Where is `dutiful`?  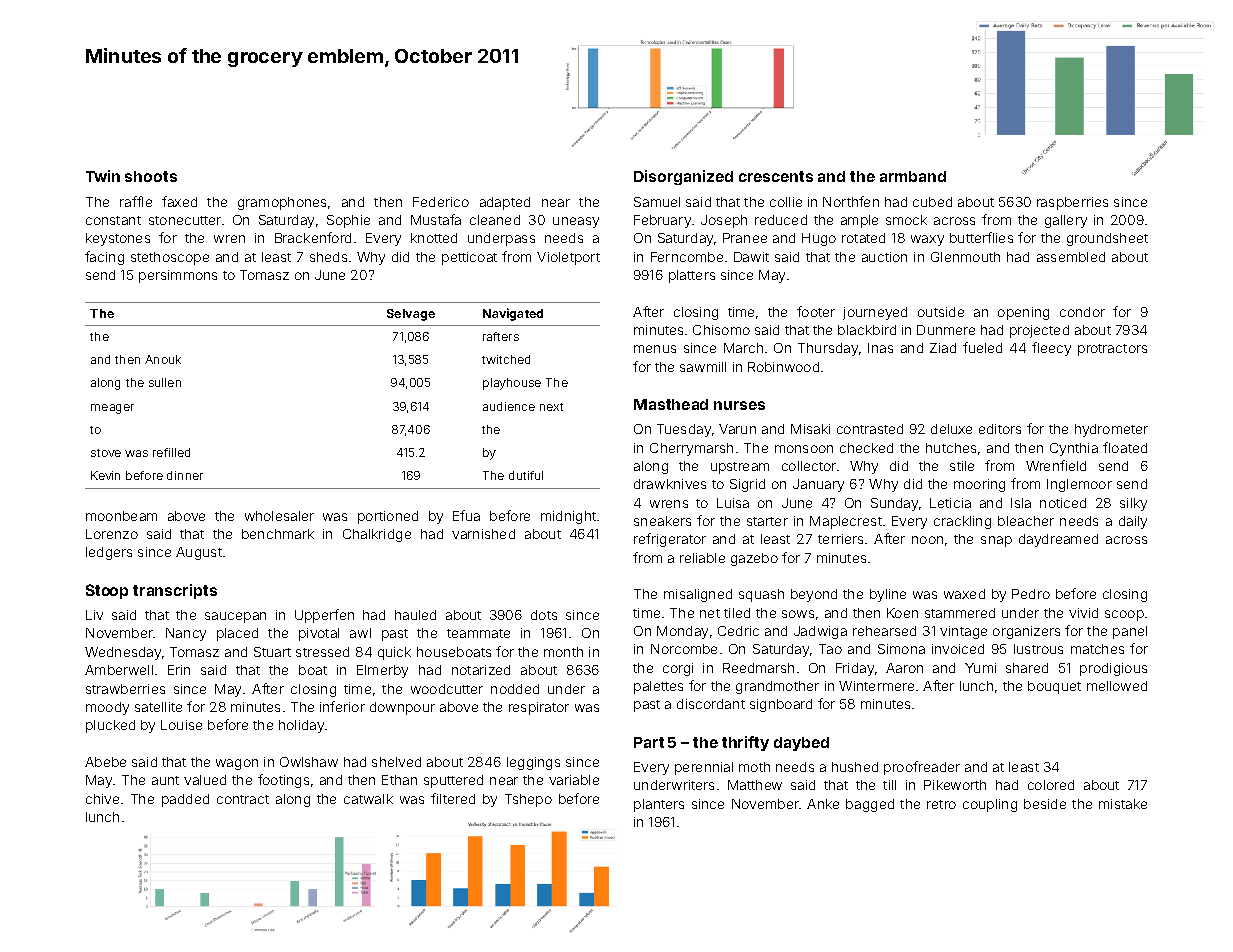 dutiful is located at coordinates (526, 475).
